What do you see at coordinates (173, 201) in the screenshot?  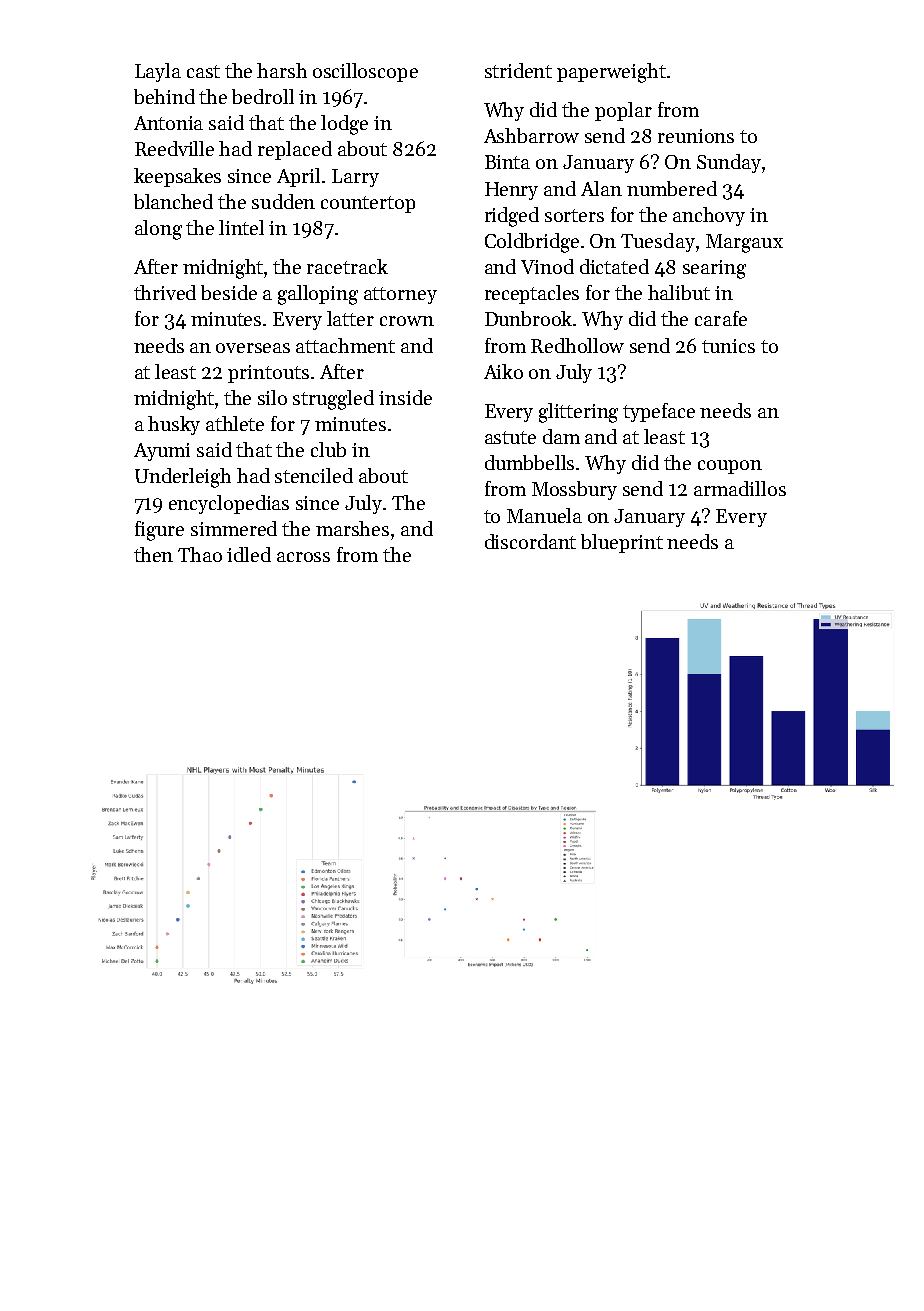 I see `blanched` at bounding box center [173, 201].
